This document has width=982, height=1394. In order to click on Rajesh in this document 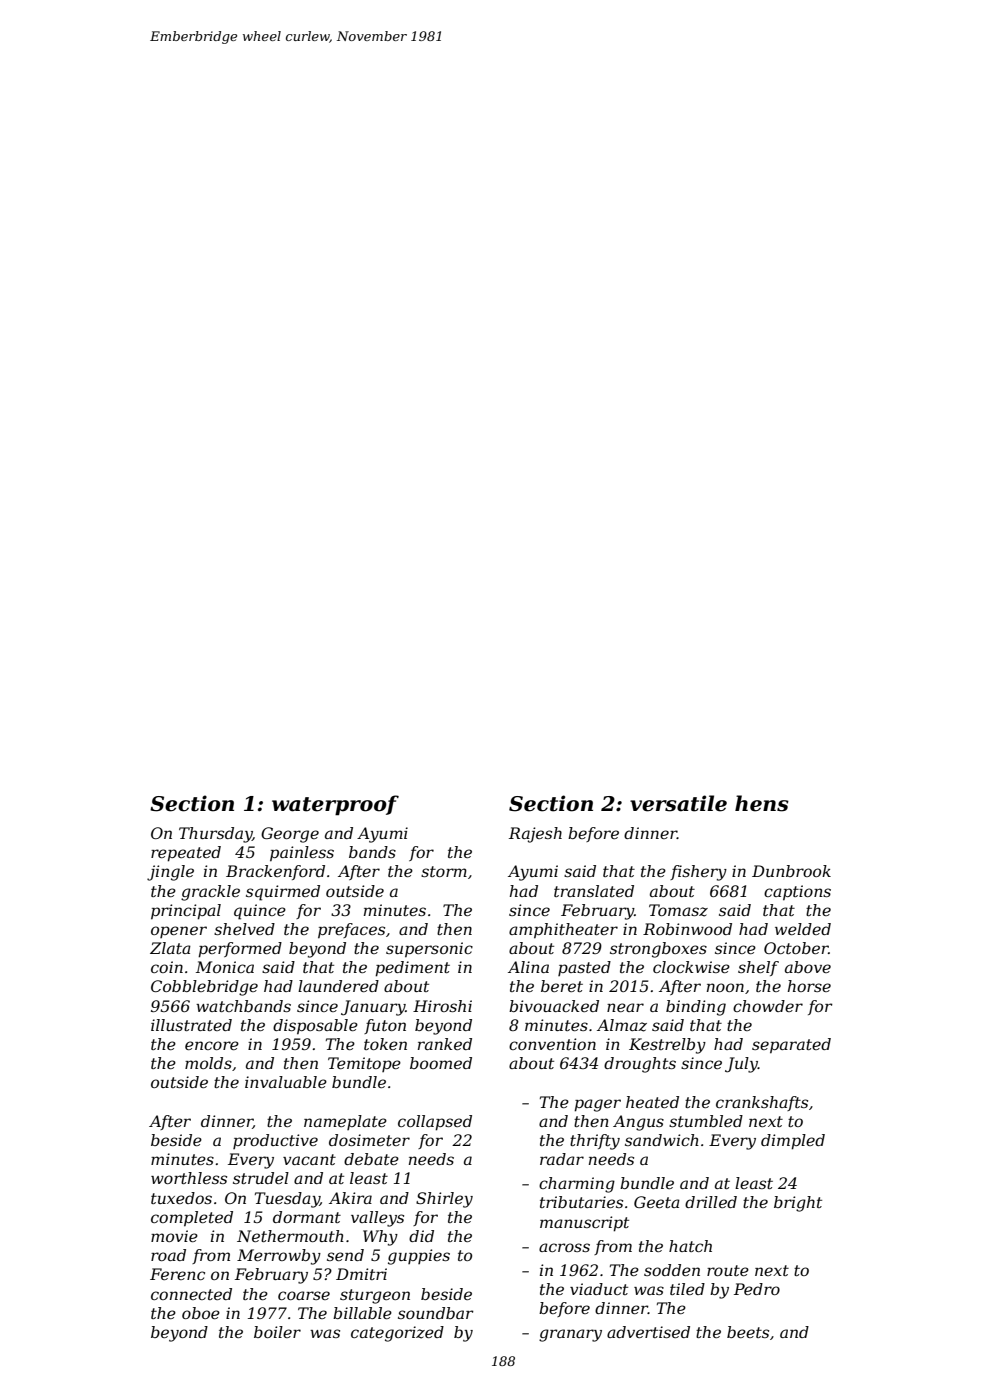, I will do `click(535, 835)`.
